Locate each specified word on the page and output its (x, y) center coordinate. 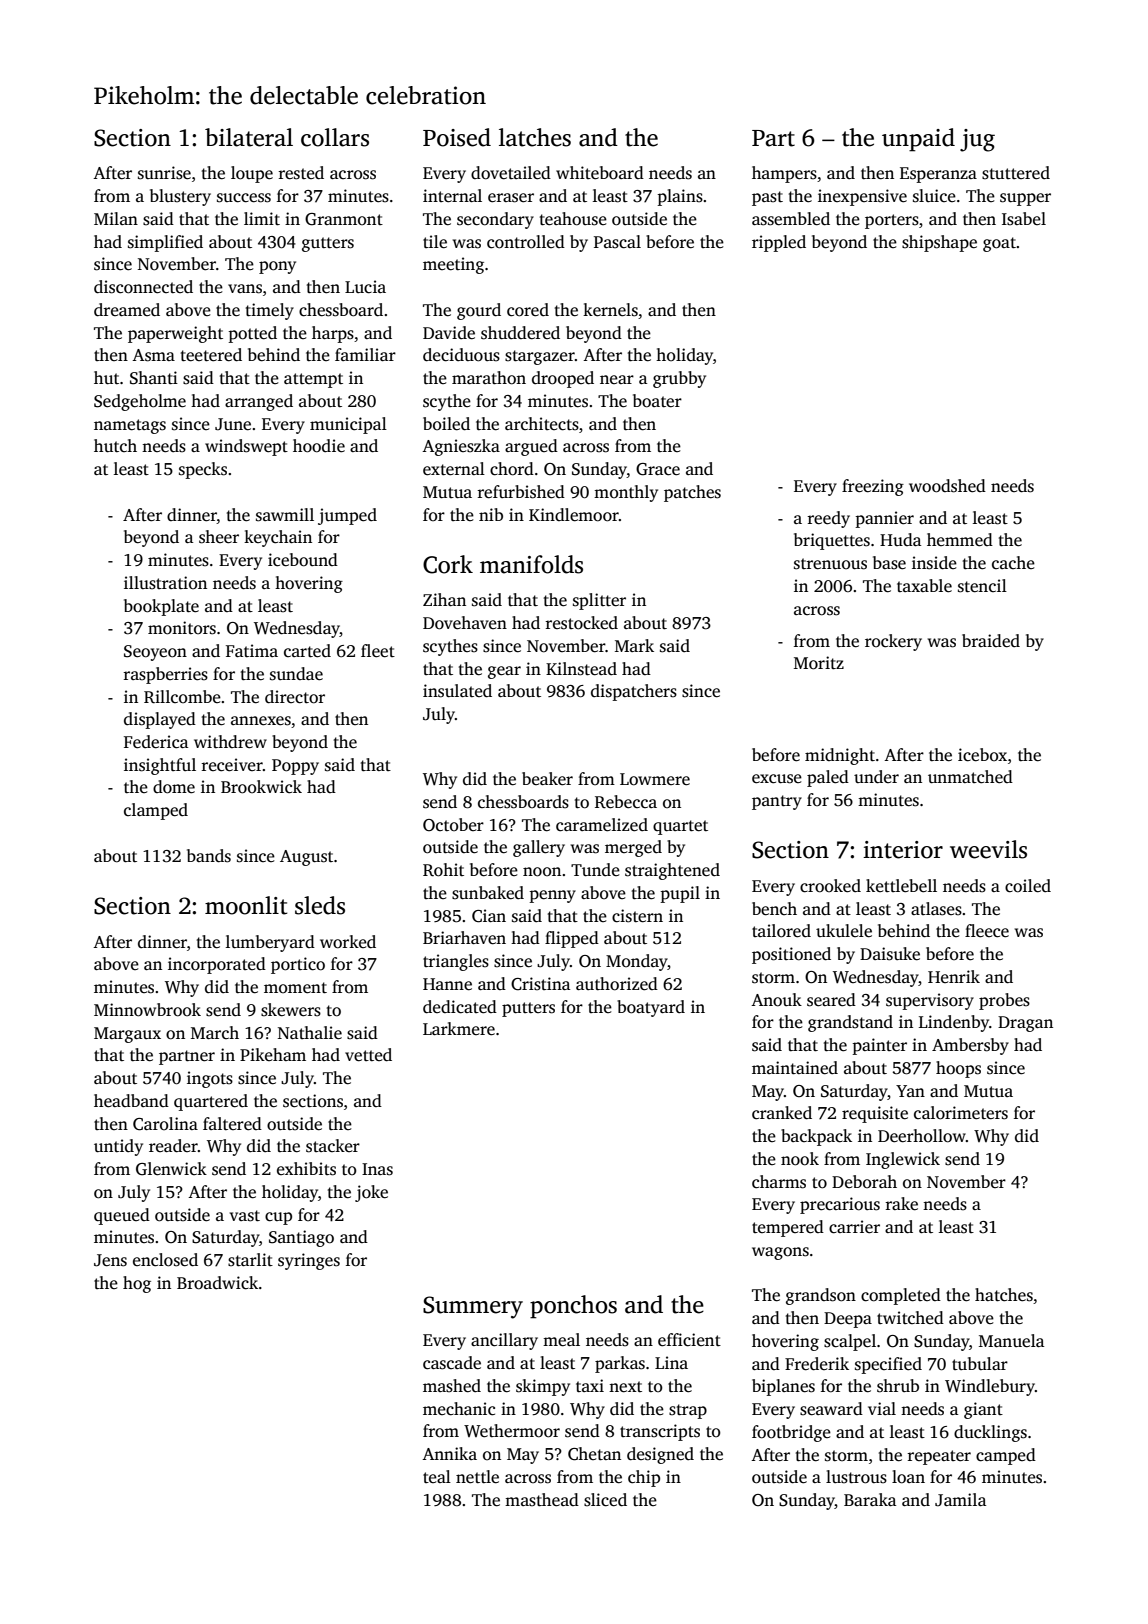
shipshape (939, 243)
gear (504, 672)
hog (137, 1284)
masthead (542, 1500)
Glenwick (171, 1169)
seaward (831, 1409)
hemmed (960, 540)
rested (301, 173)
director (295, 697)
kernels (610, 310)
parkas (620, 1364)
